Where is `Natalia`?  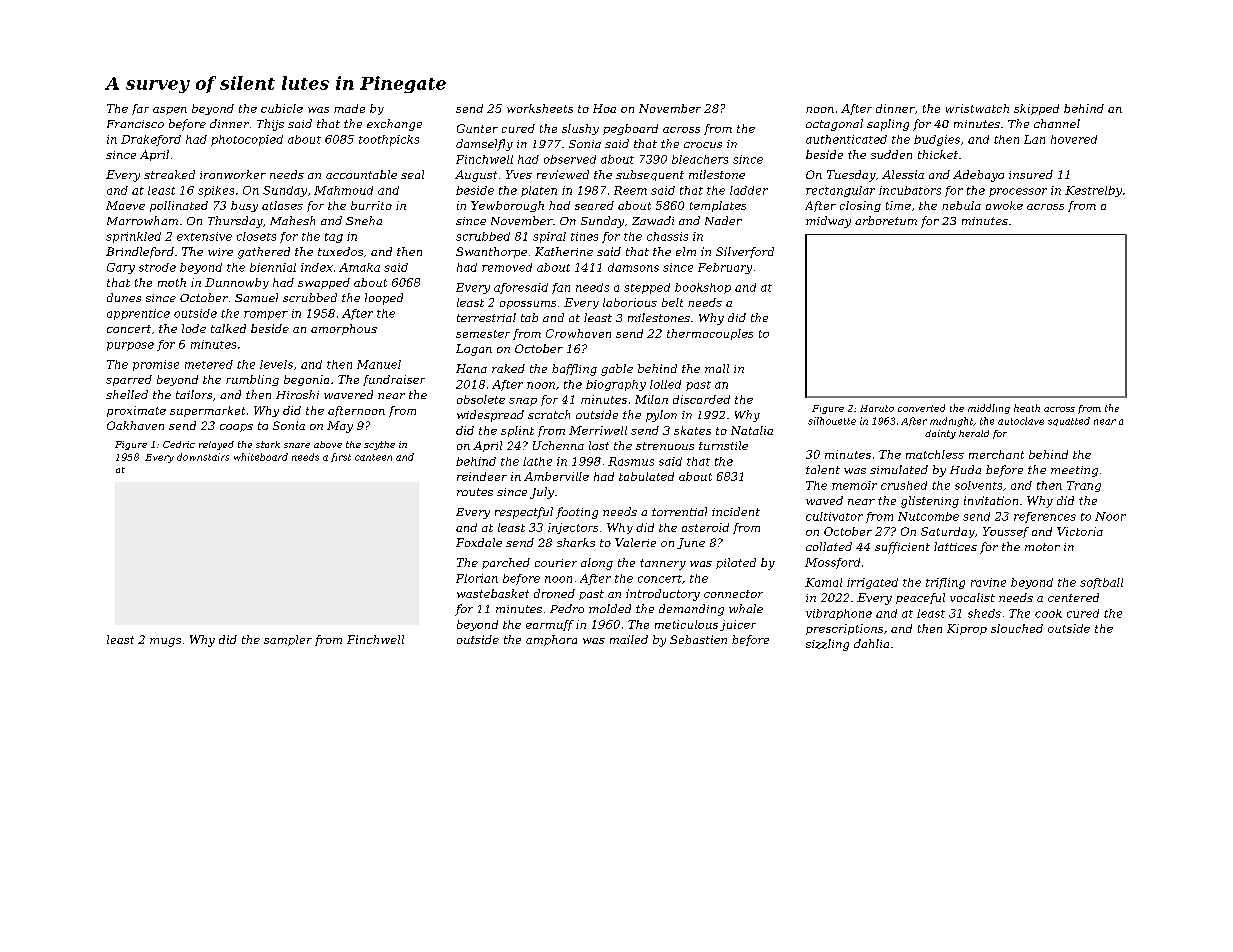
Natalia is located at coordinates (752, 430).
